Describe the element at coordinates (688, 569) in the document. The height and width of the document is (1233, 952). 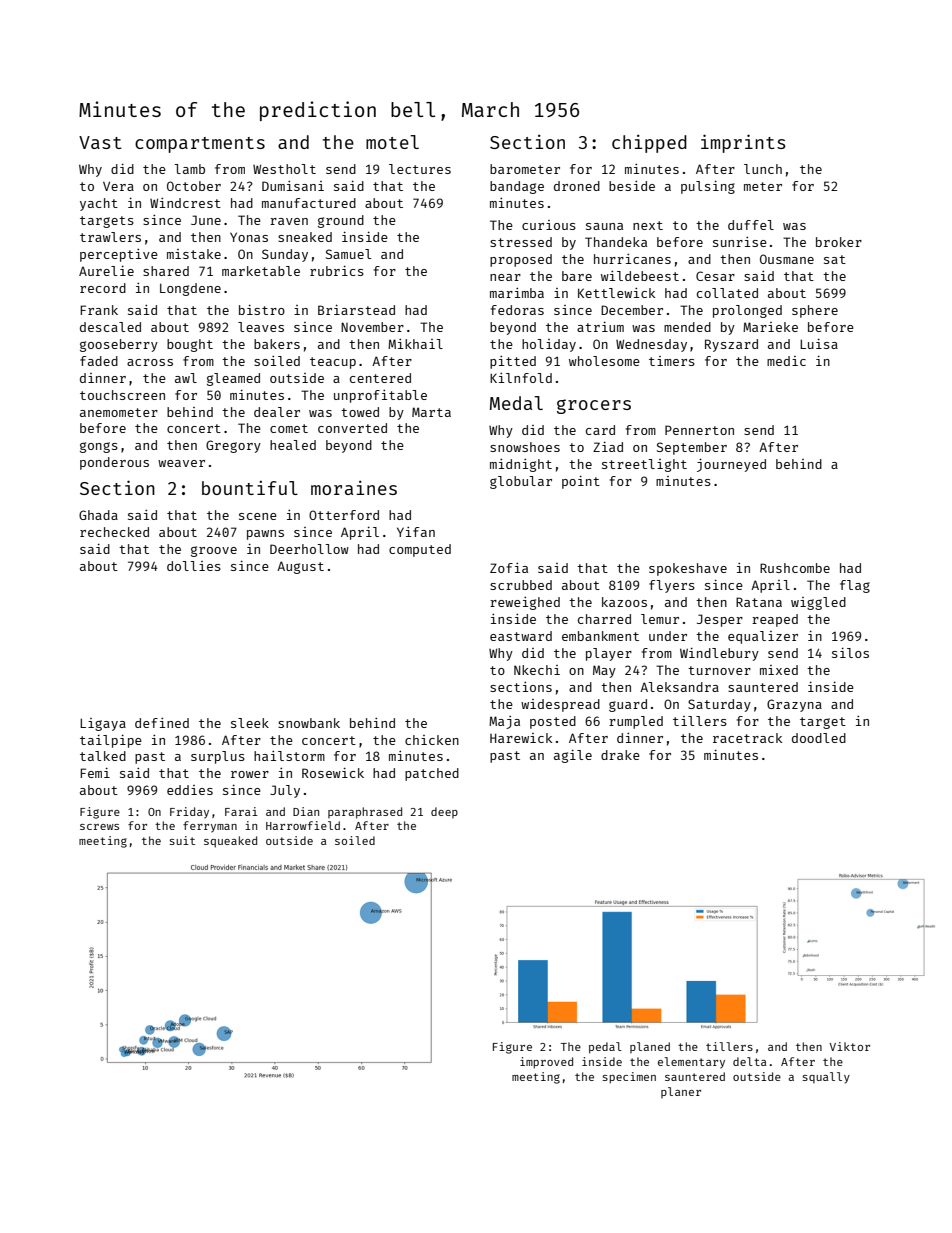
I see `spokeshave` at that location.
